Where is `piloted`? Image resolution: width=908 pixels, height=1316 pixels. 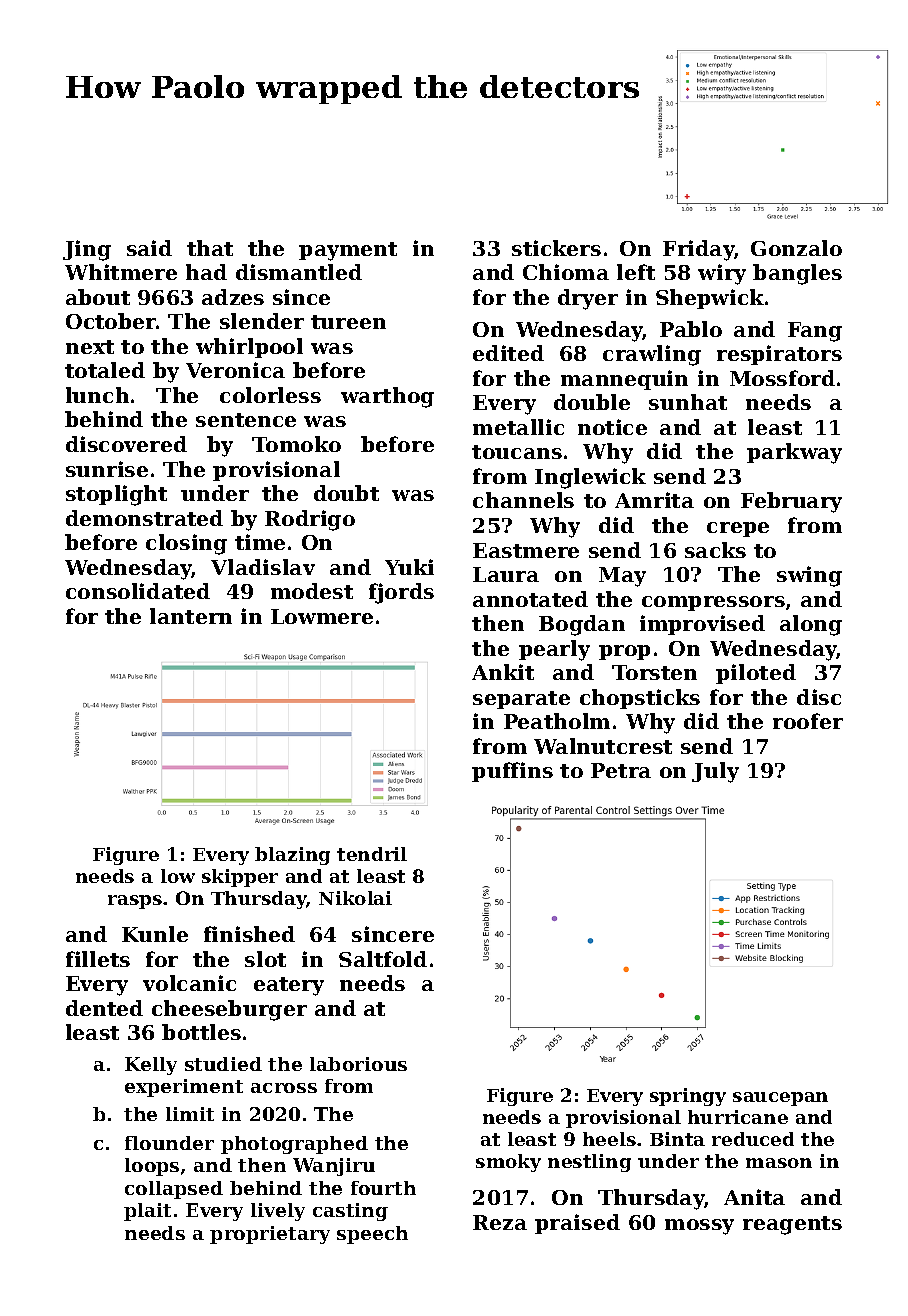 piloted is located at coordinates (756, 674).
